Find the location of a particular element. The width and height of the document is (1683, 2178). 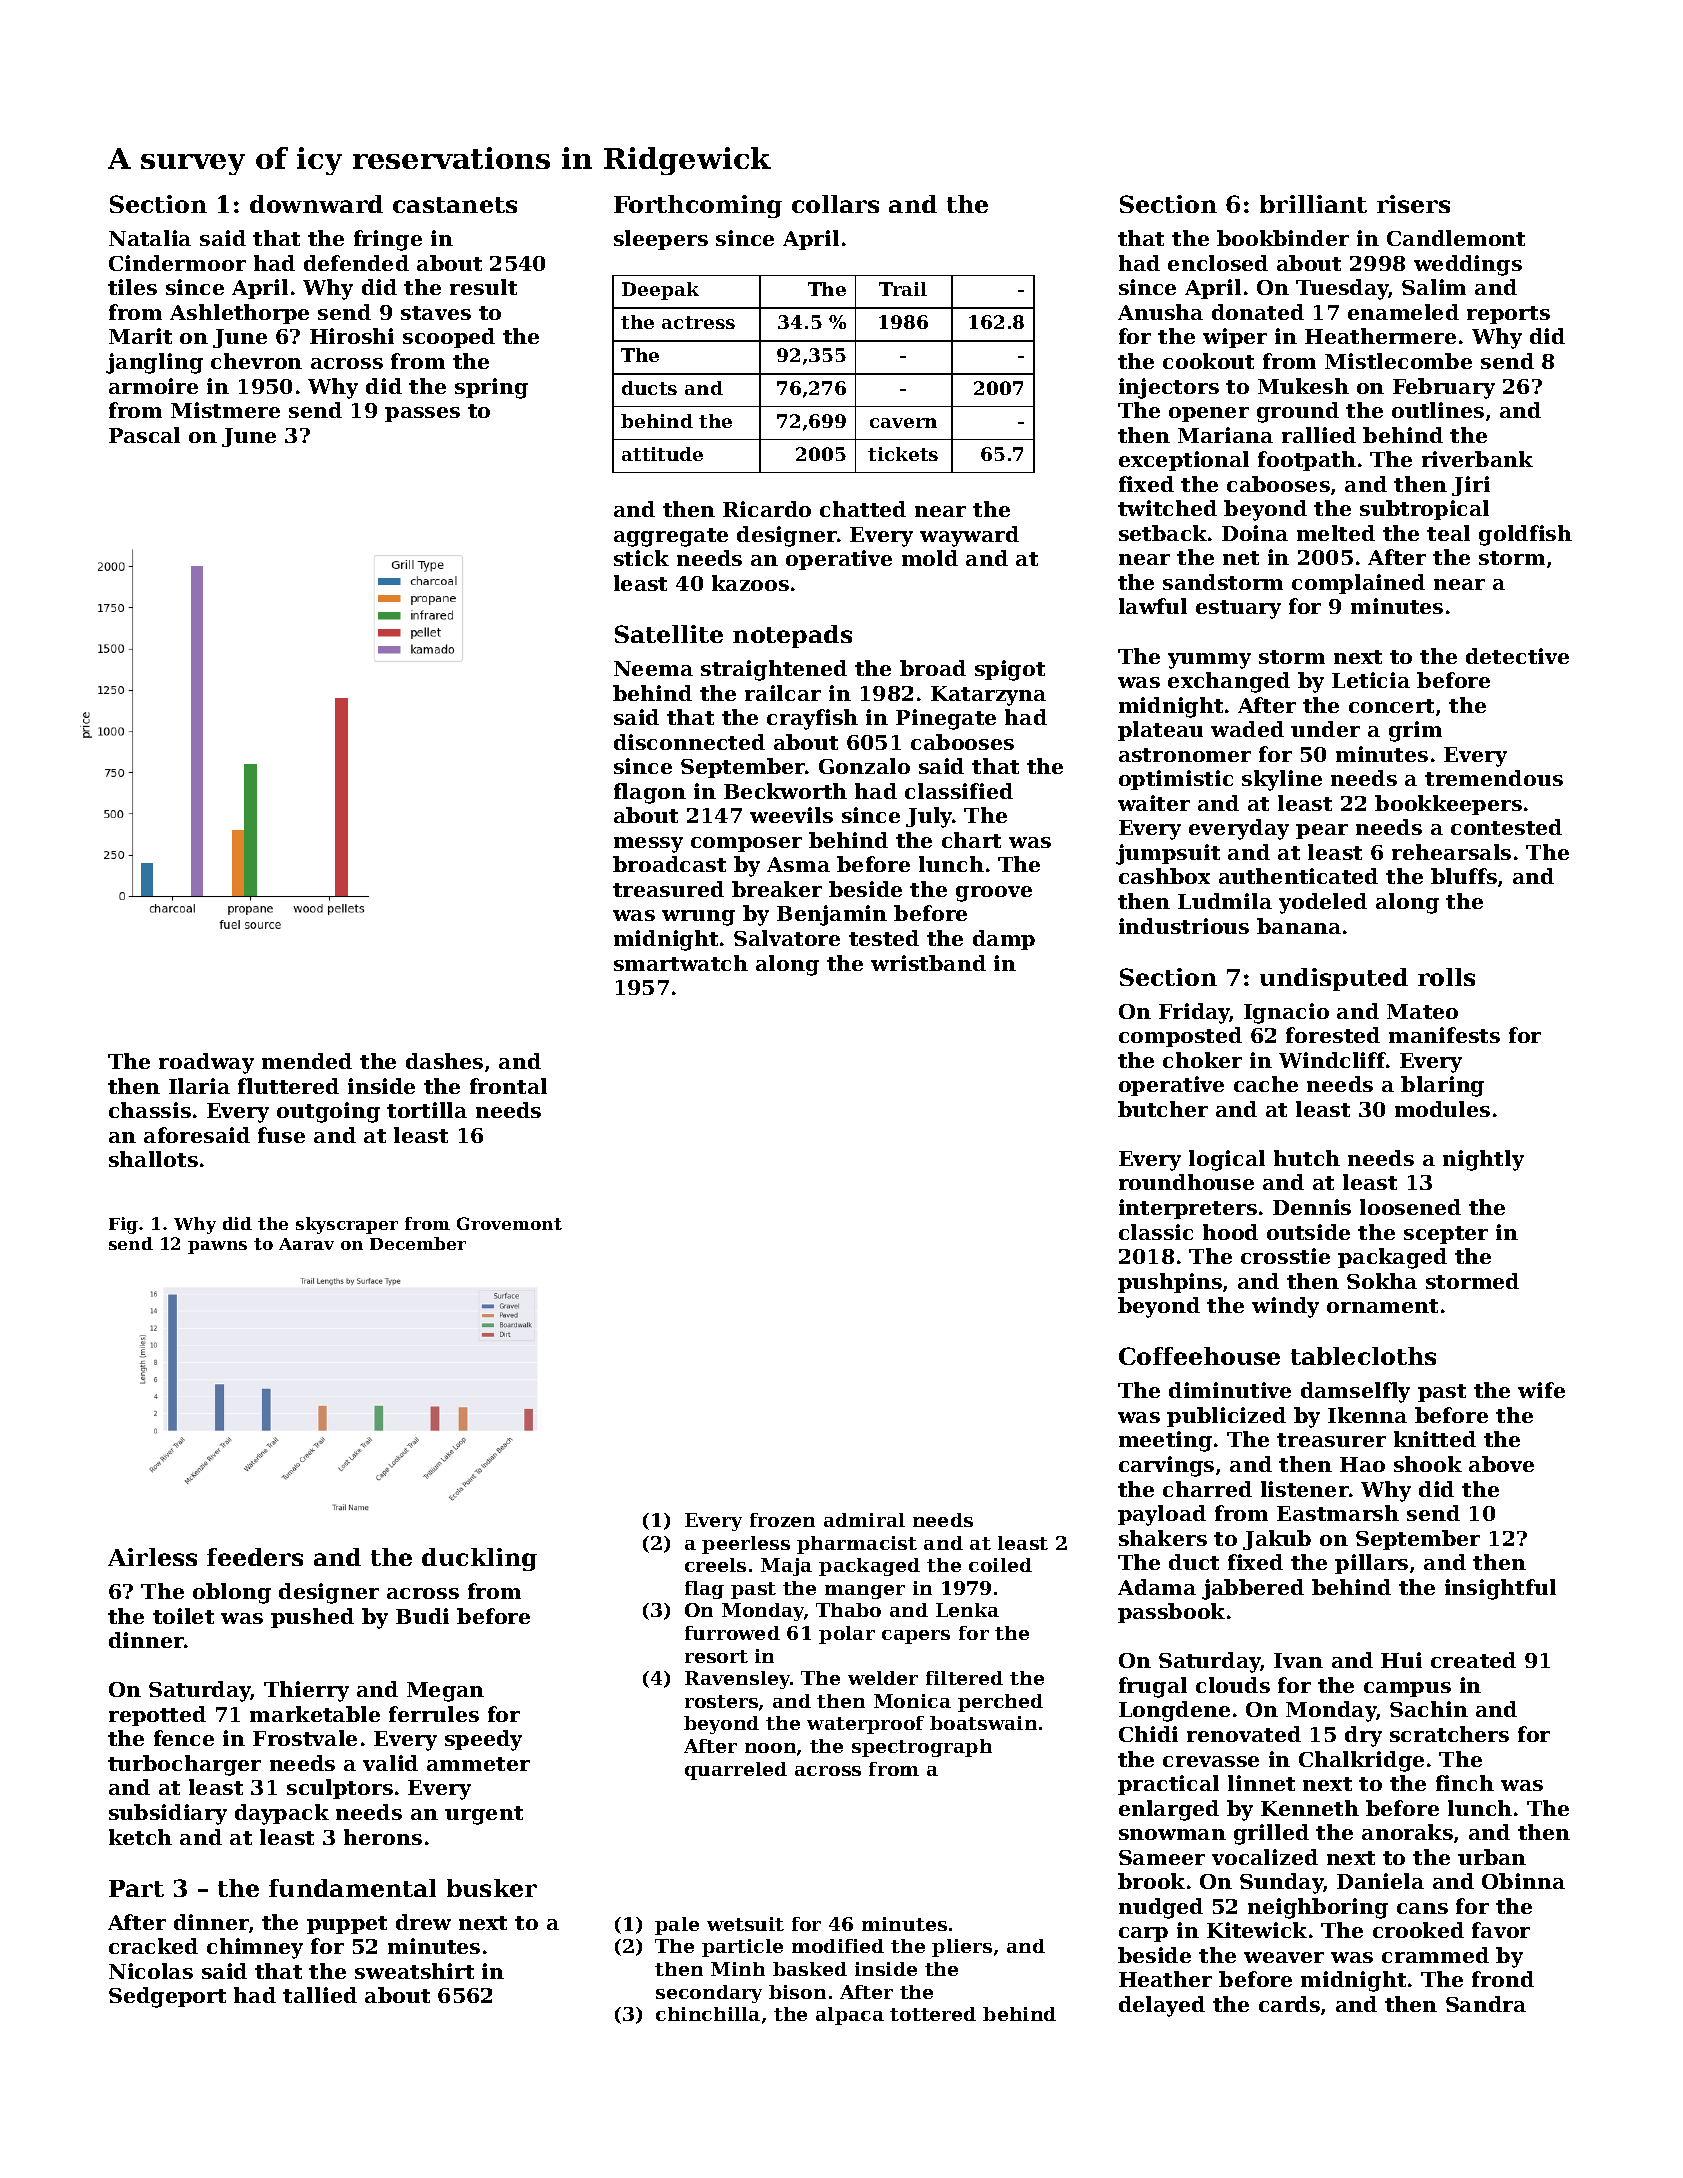

brilliant is located at coordinates (1313, 204).
